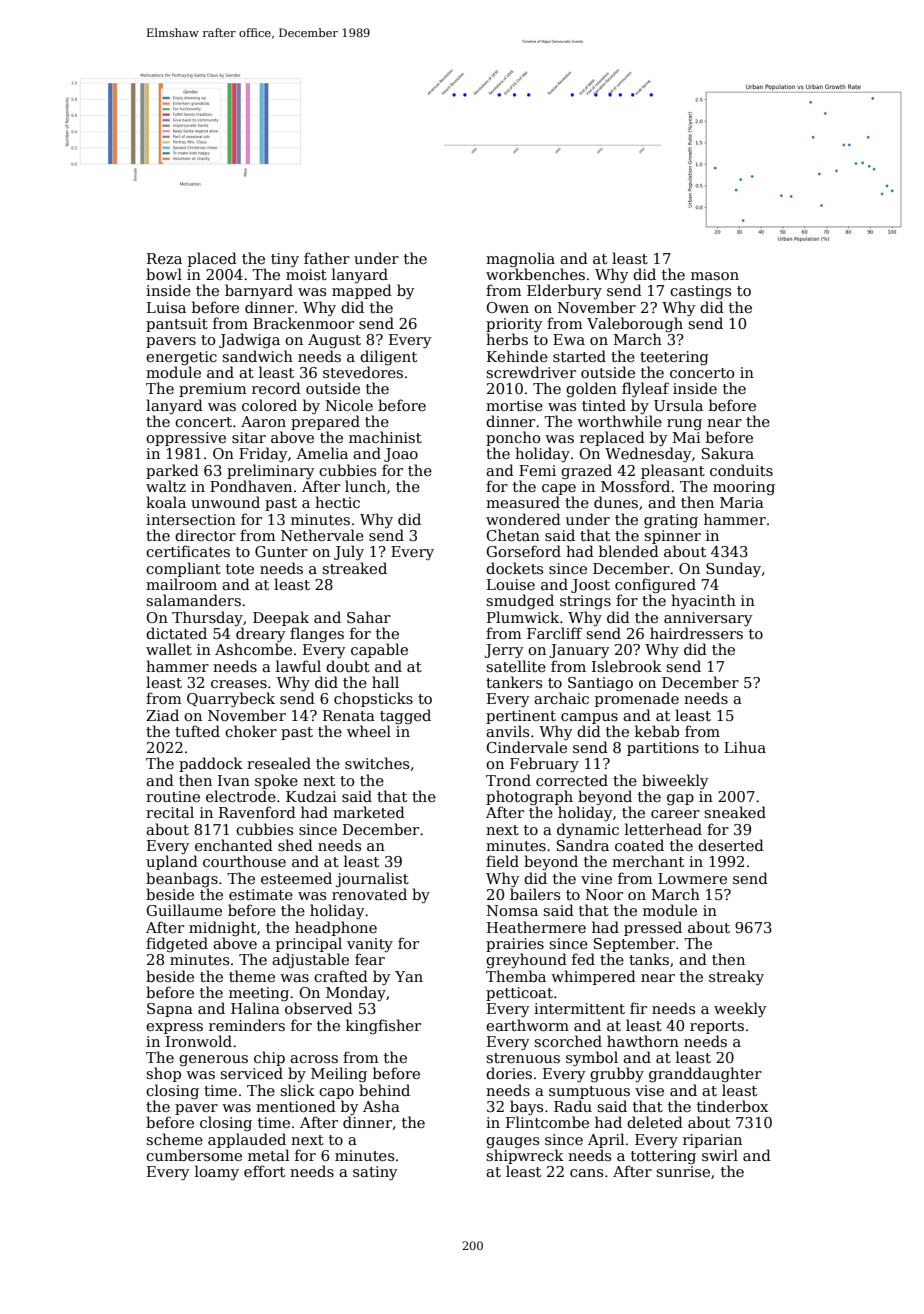 Image resolution: width=924 pixels, height=1314 pixels. Describe the element at coordinates (629, 551) in the screenshot. I see `blended` at that location.
